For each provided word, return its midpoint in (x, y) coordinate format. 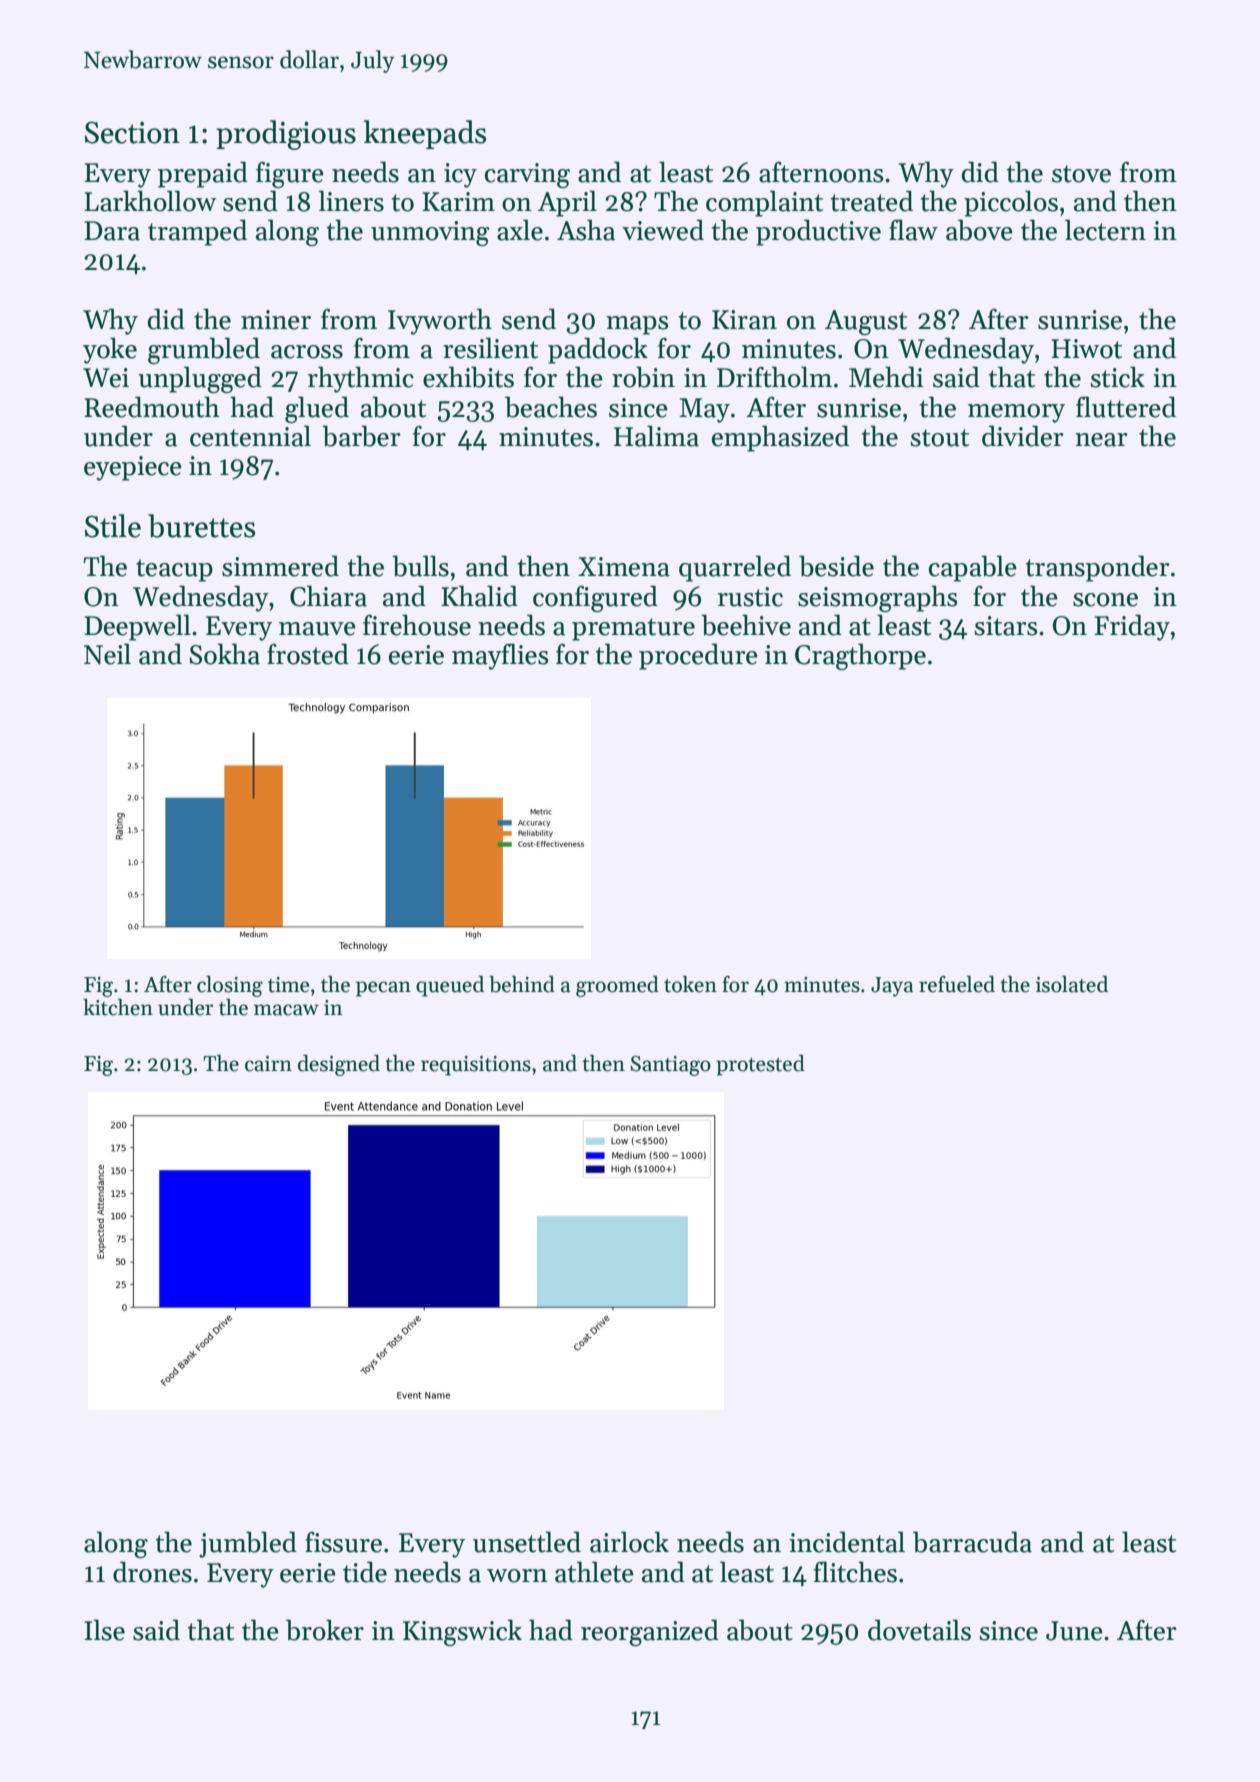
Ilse (105, 1630)
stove (1081, 174)
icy (460, 175)
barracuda (972, 1542)
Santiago (670, 1066)
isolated (1072, 984)
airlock (629, 1542)
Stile (113, 526)
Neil (107, 654)
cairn (268, 1064)
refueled (957, 984)
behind (522, 984)
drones (152, 1572)
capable (973, 568)
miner (276, 320)
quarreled (735, 568)
